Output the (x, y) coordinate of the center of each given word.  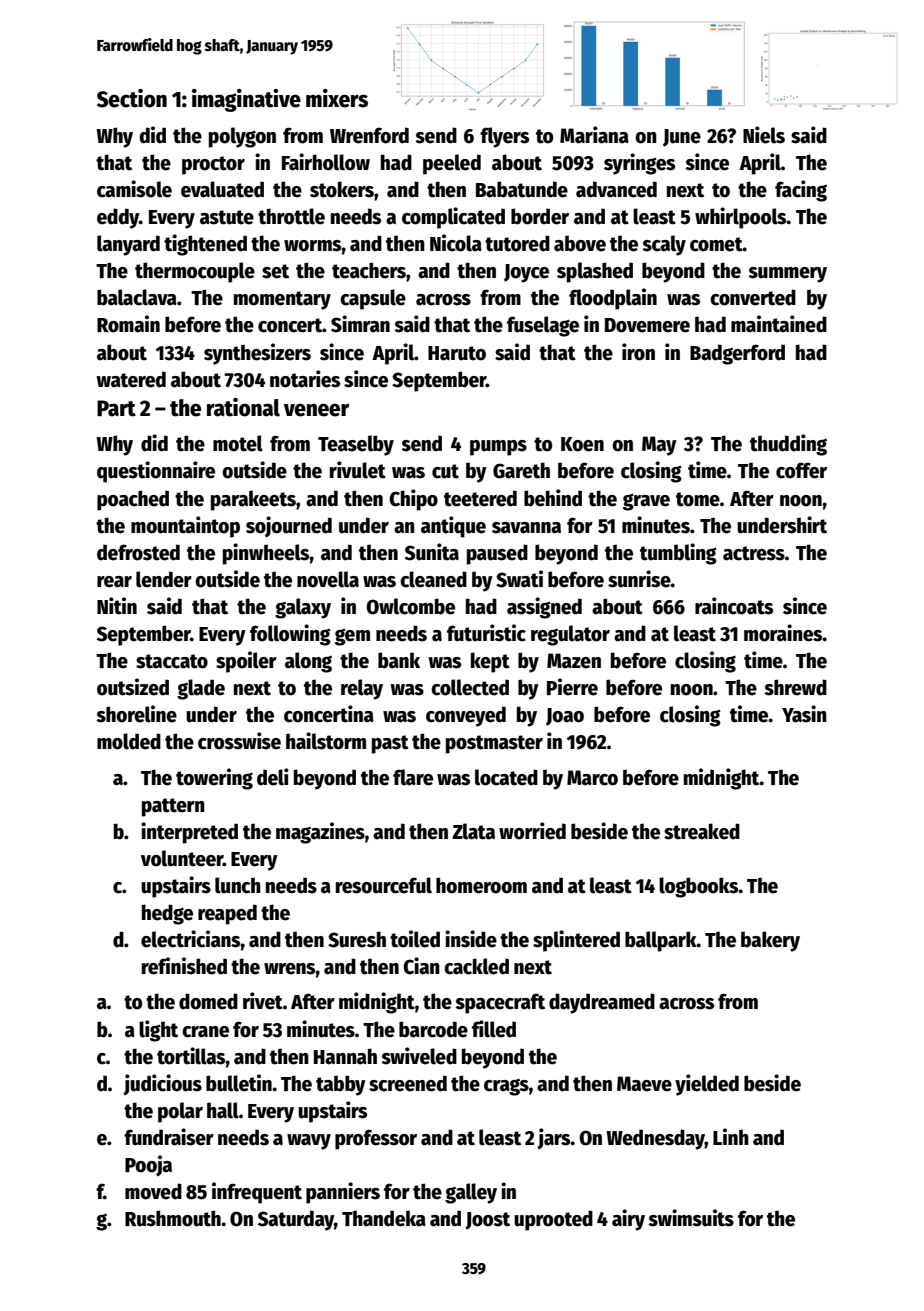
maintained (779, 324)
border (540, 216)
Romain (128, 324)
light (158, 1031)
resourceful (384, 885)
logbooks (699, 887)
